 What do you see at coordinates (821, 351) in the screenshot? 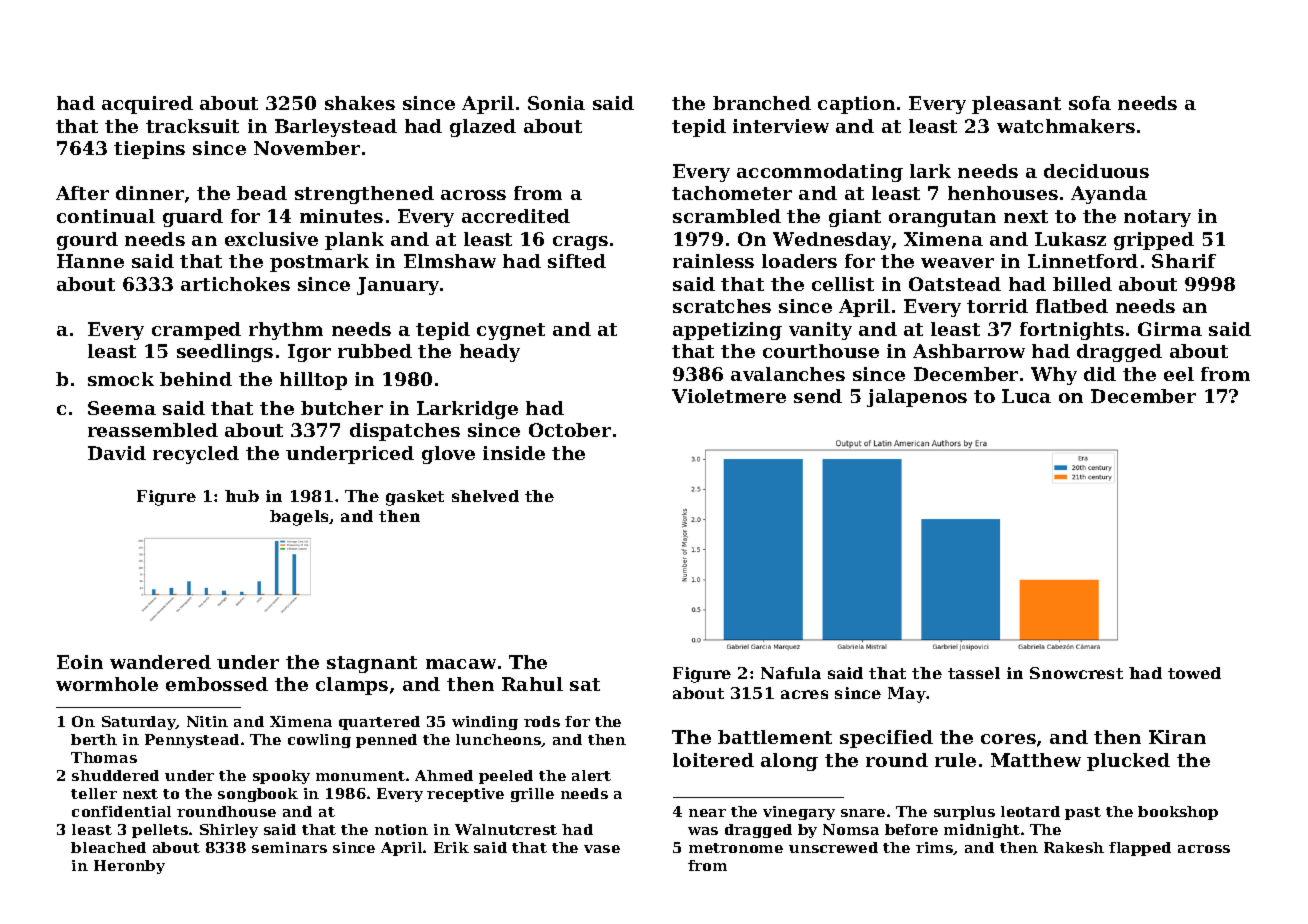
I see `courthouse` at bounding box center [821, 351].
